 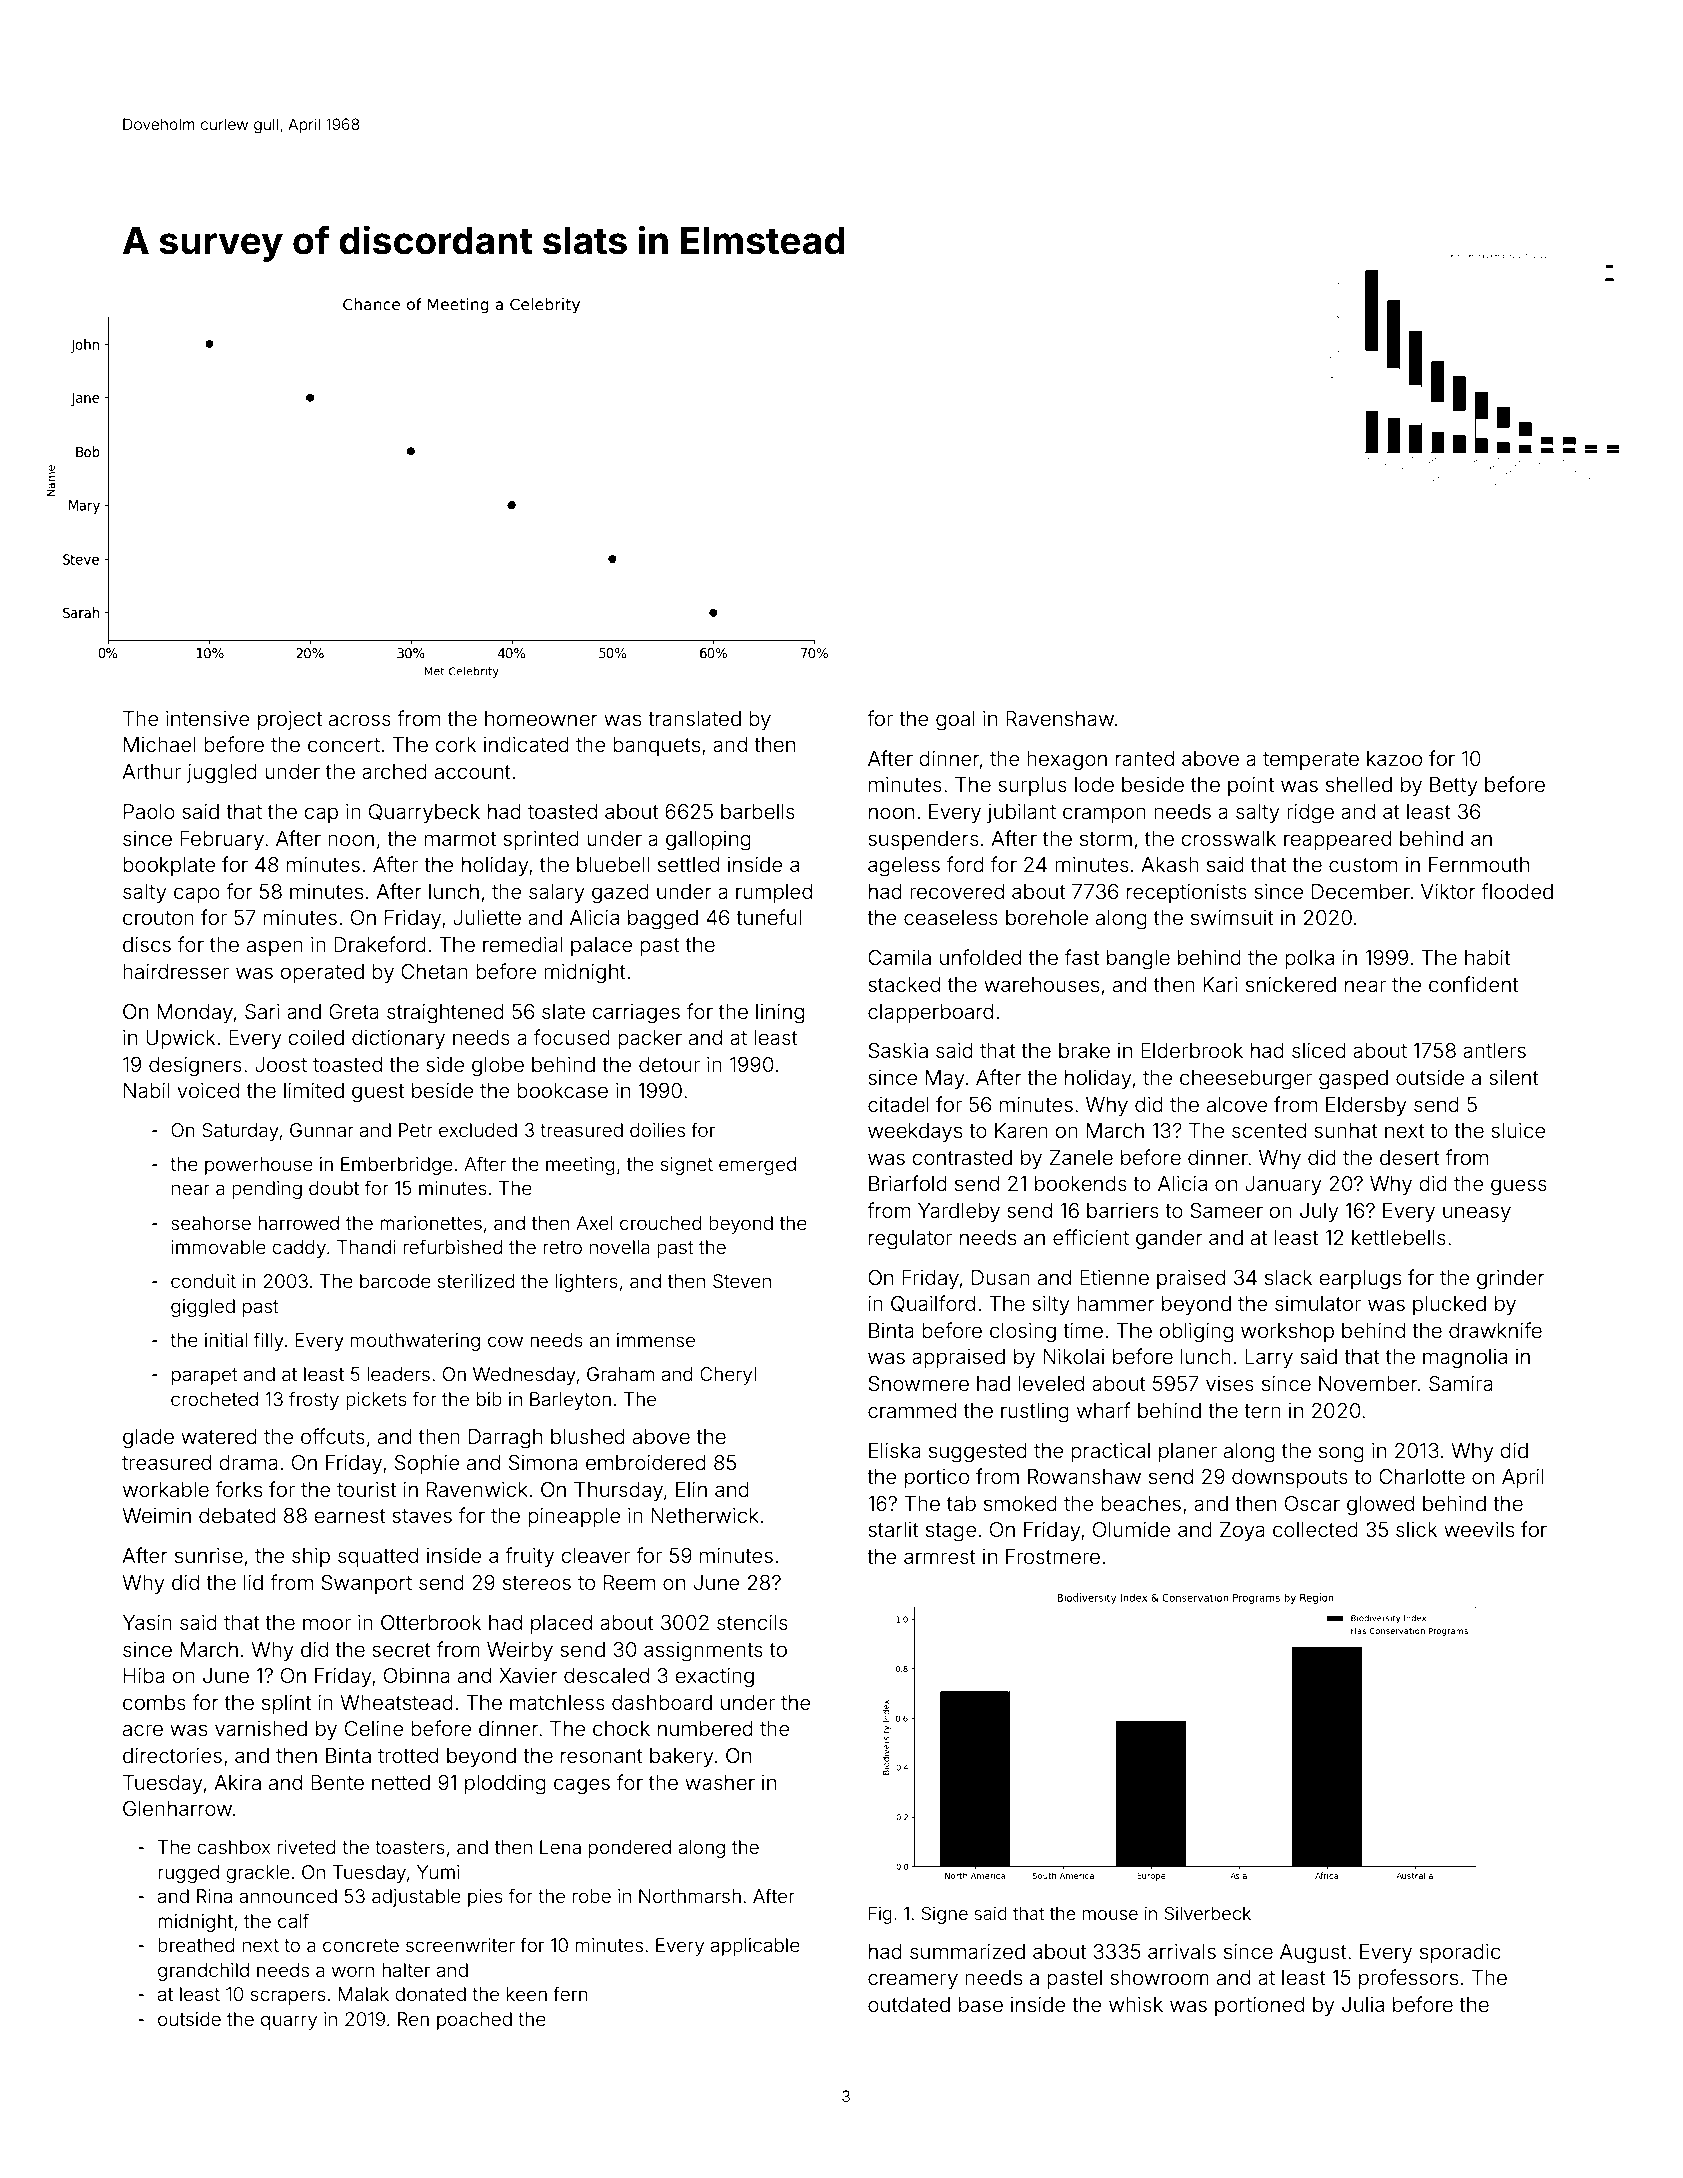 I want to click on Malak, so click(x=363, y=1994).
